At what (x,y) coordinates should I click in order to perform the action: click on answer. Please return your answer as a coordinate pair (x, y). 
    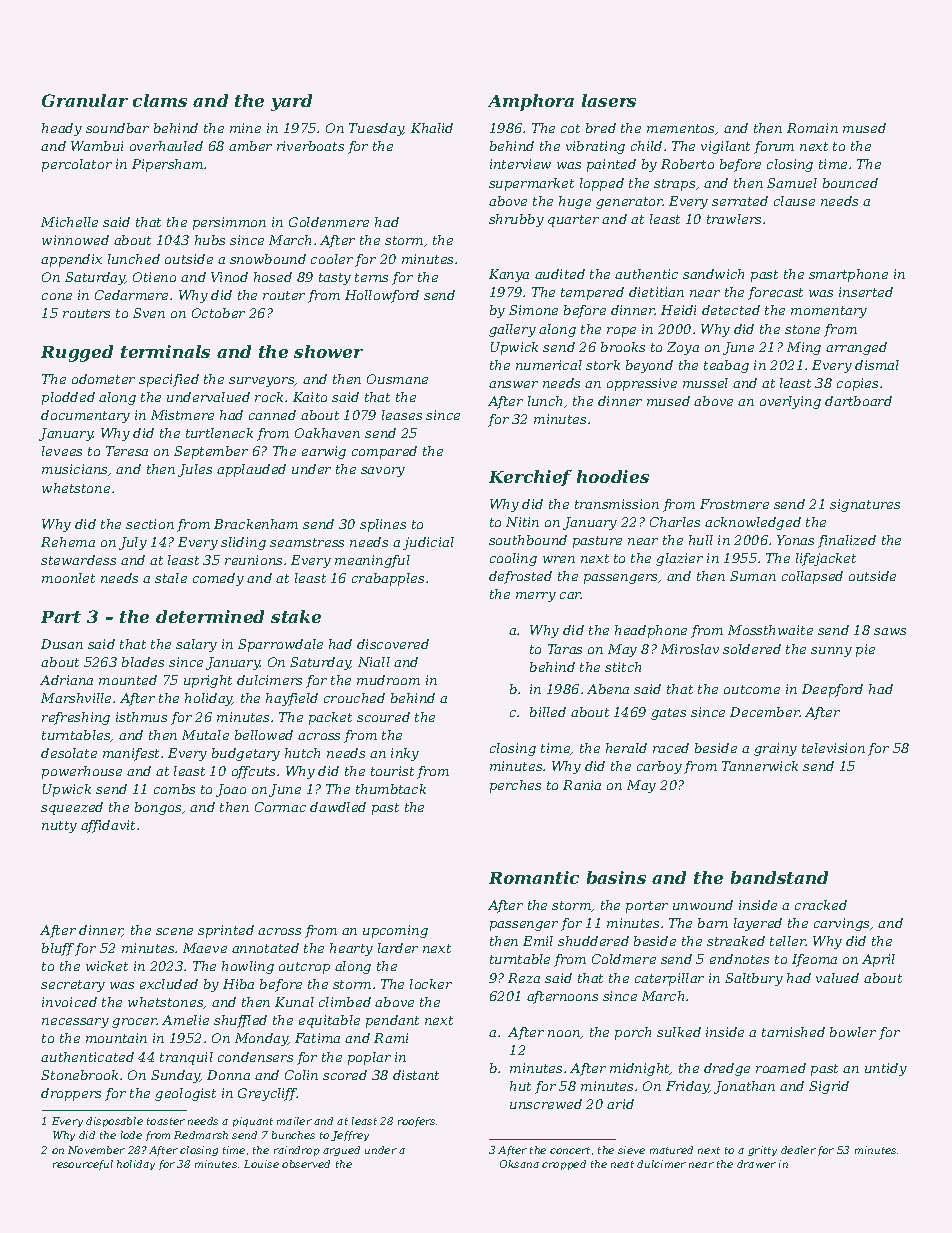
    Looking at the image, I should click on (513, 384).
